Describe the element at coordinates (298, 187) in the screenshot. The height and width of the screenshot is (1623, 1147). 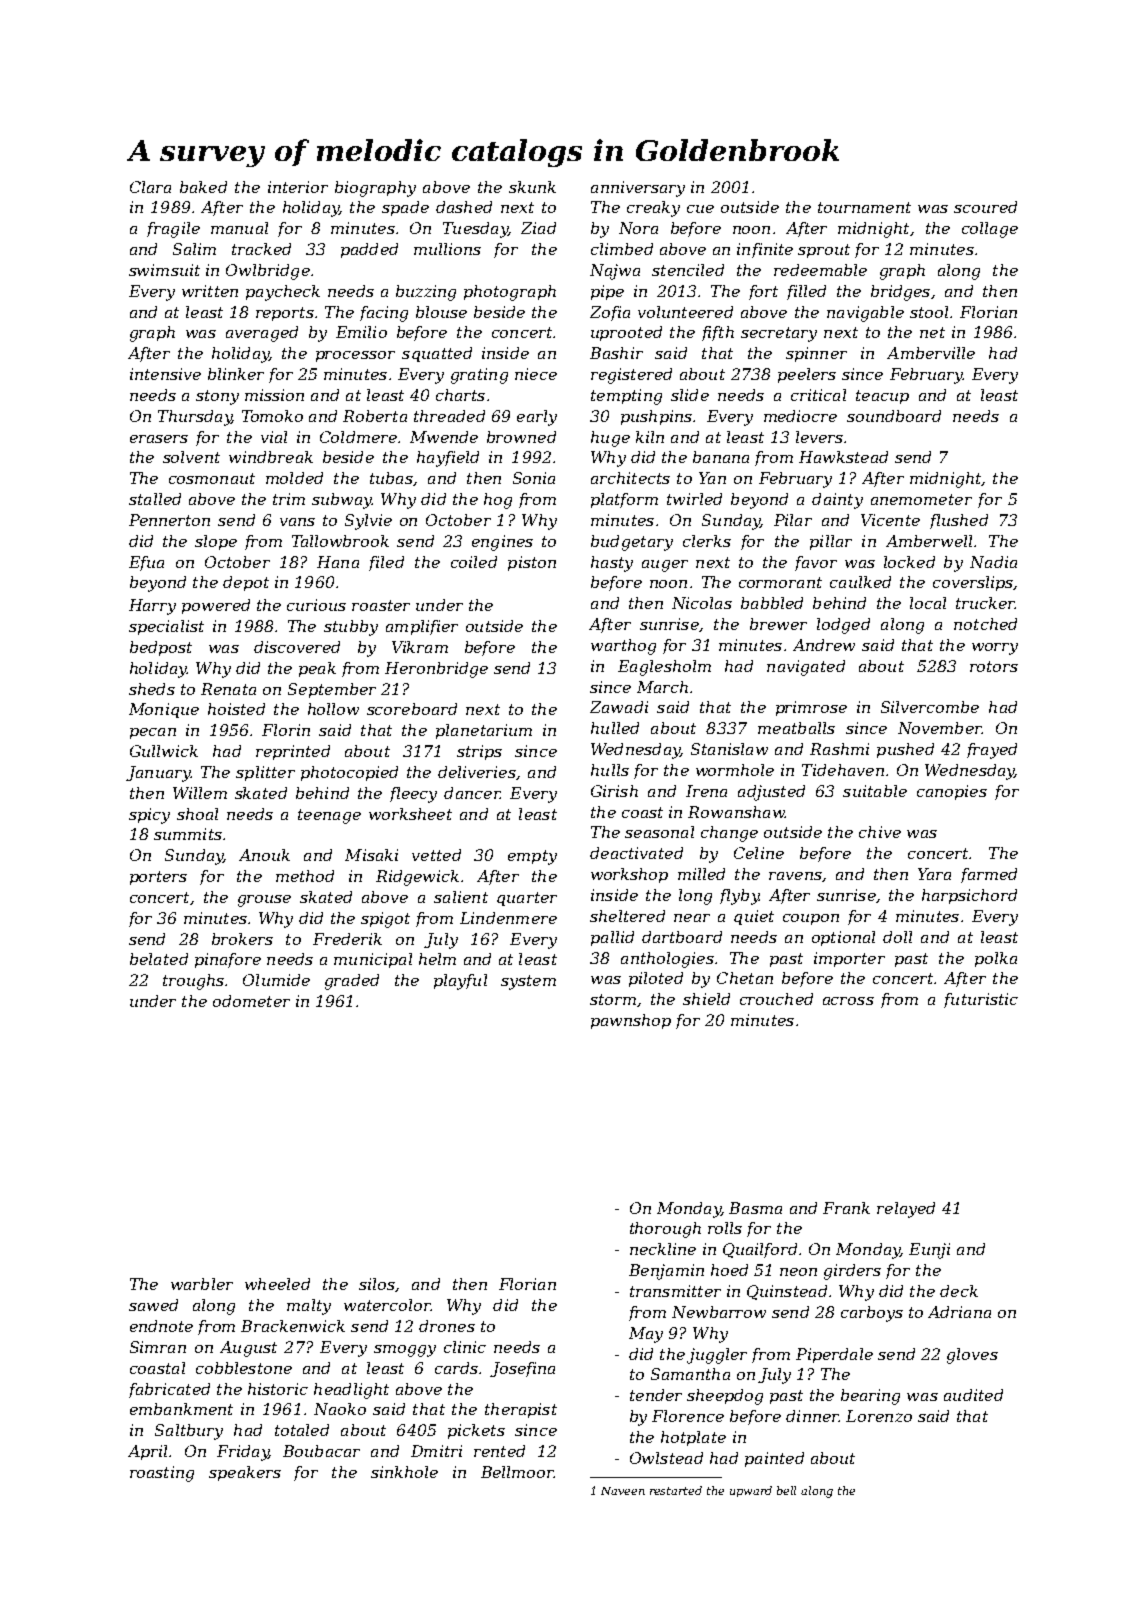
I see `interior` at that location.
